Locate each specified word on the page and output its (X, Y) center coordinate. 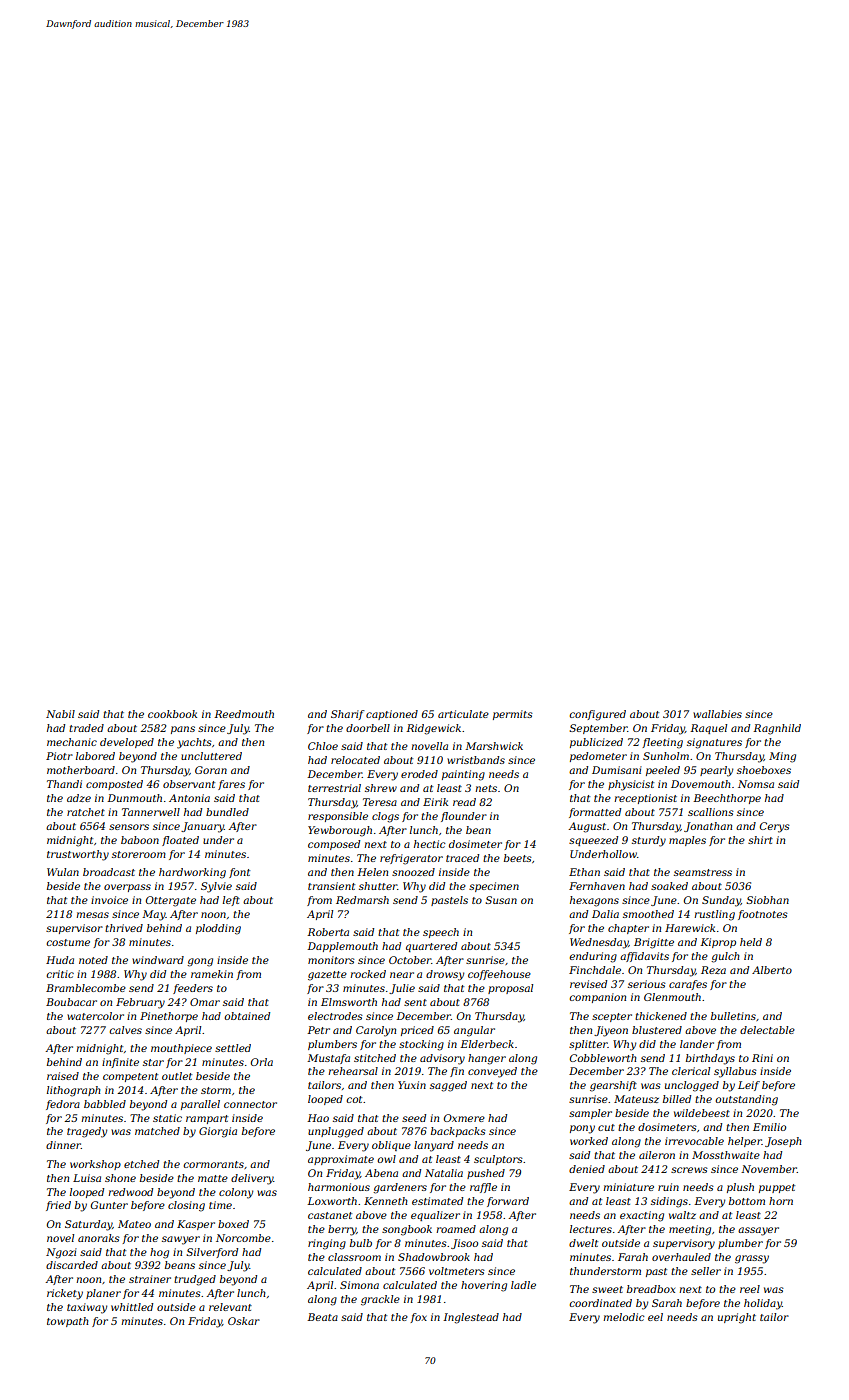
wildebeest (702, 1113)
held (751, 942)
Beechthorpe (727, 799)
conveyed (492, 1072)
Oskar (244, 1321)
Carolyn (376, 1031)
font (239, 873)
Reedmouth (244, 714)
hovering (484, 1286)
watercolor (95, 1016)
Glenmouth (672, 997)
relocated (355, 760)
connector (250, 1104)
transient (331, 886)
